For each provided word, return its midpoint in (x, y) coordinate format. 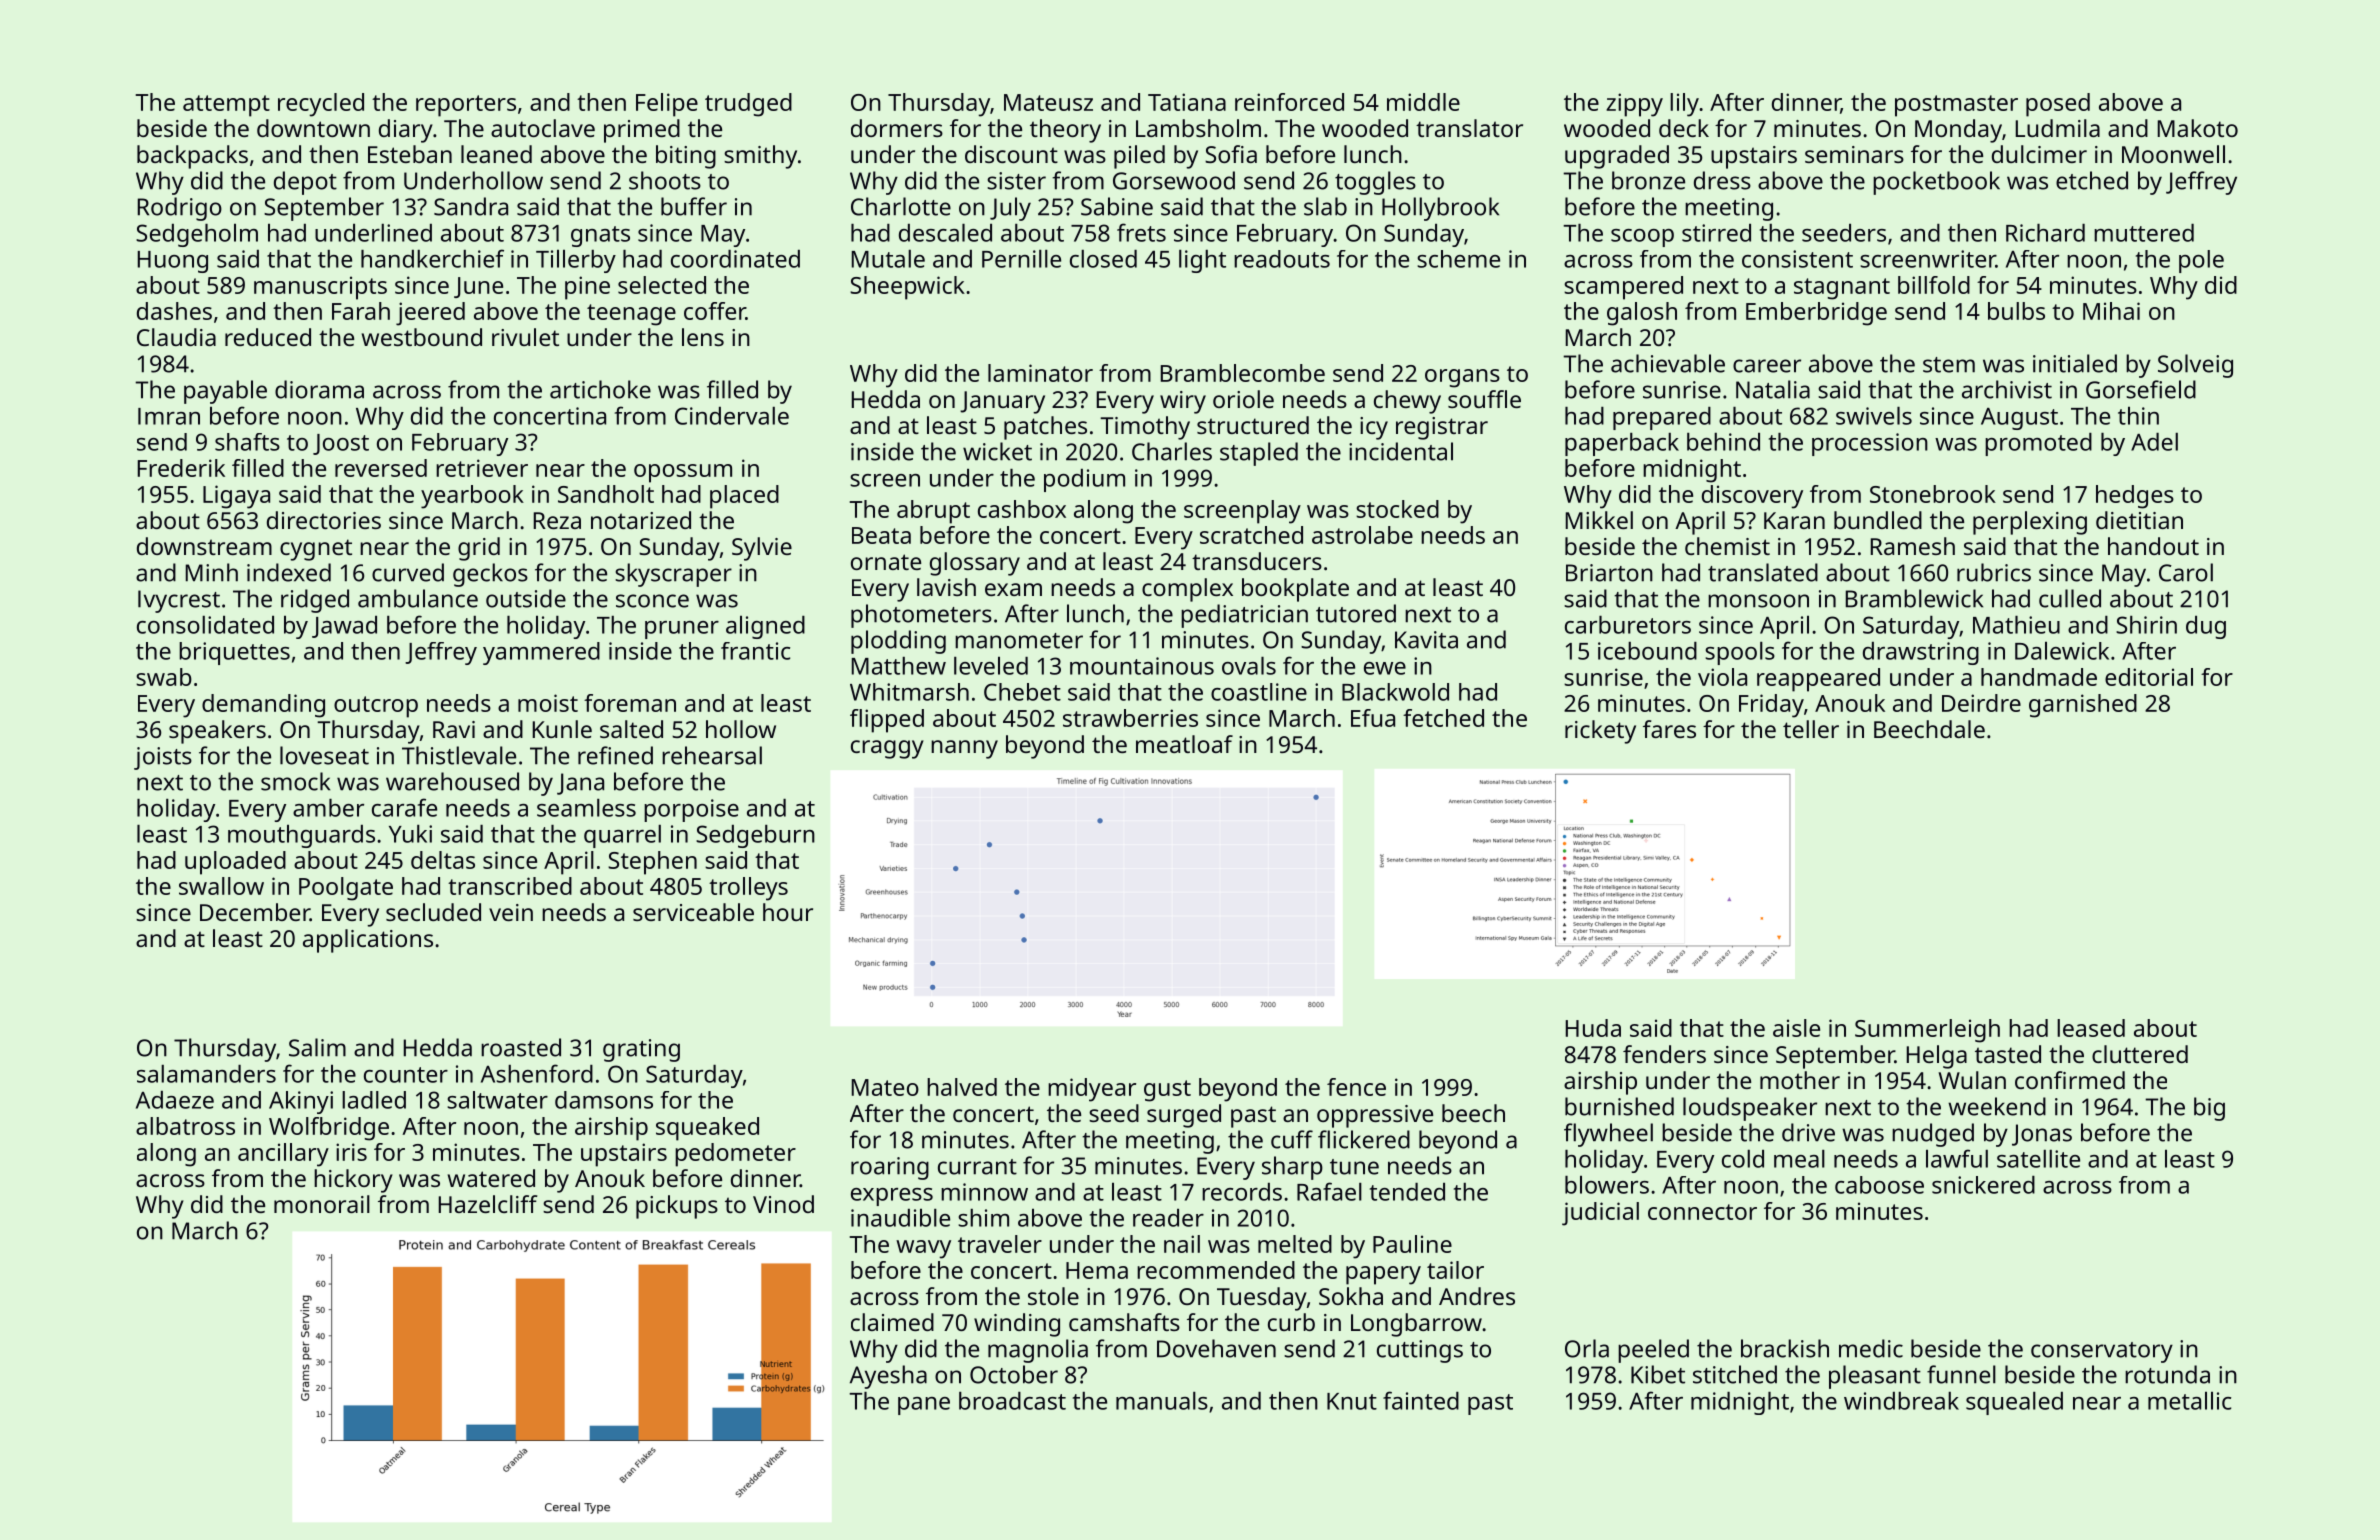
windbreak (1901, 1401)
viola (1722, 677)
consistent (1797, 259)
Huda (1593, 1028)
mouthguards (301, 836)
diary (406, 131)
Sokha (1351, 1296)
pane (924, 1406)
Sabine (1117, 206)
